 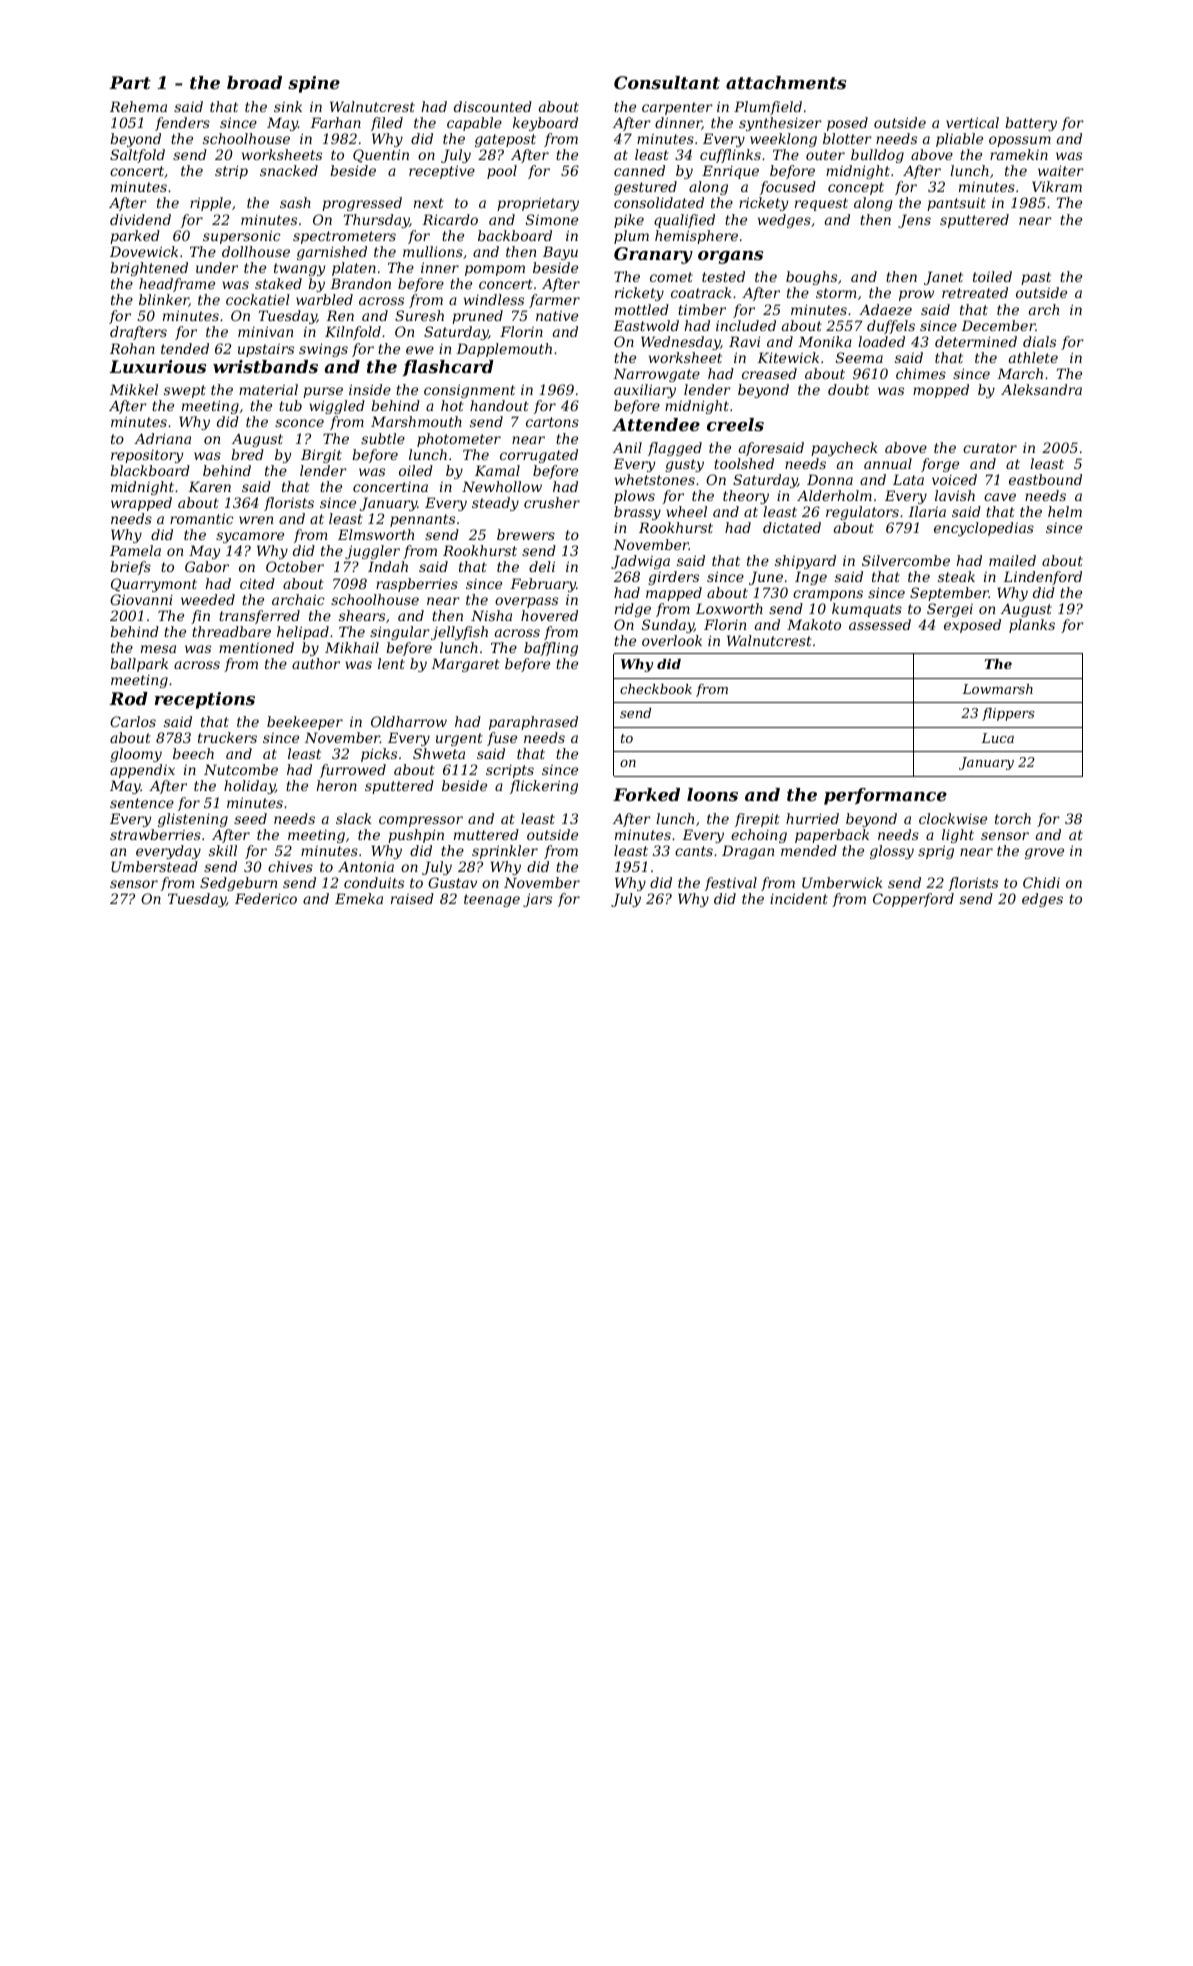 I want to click on Lowmarsh, so click(x=997, y=689).
